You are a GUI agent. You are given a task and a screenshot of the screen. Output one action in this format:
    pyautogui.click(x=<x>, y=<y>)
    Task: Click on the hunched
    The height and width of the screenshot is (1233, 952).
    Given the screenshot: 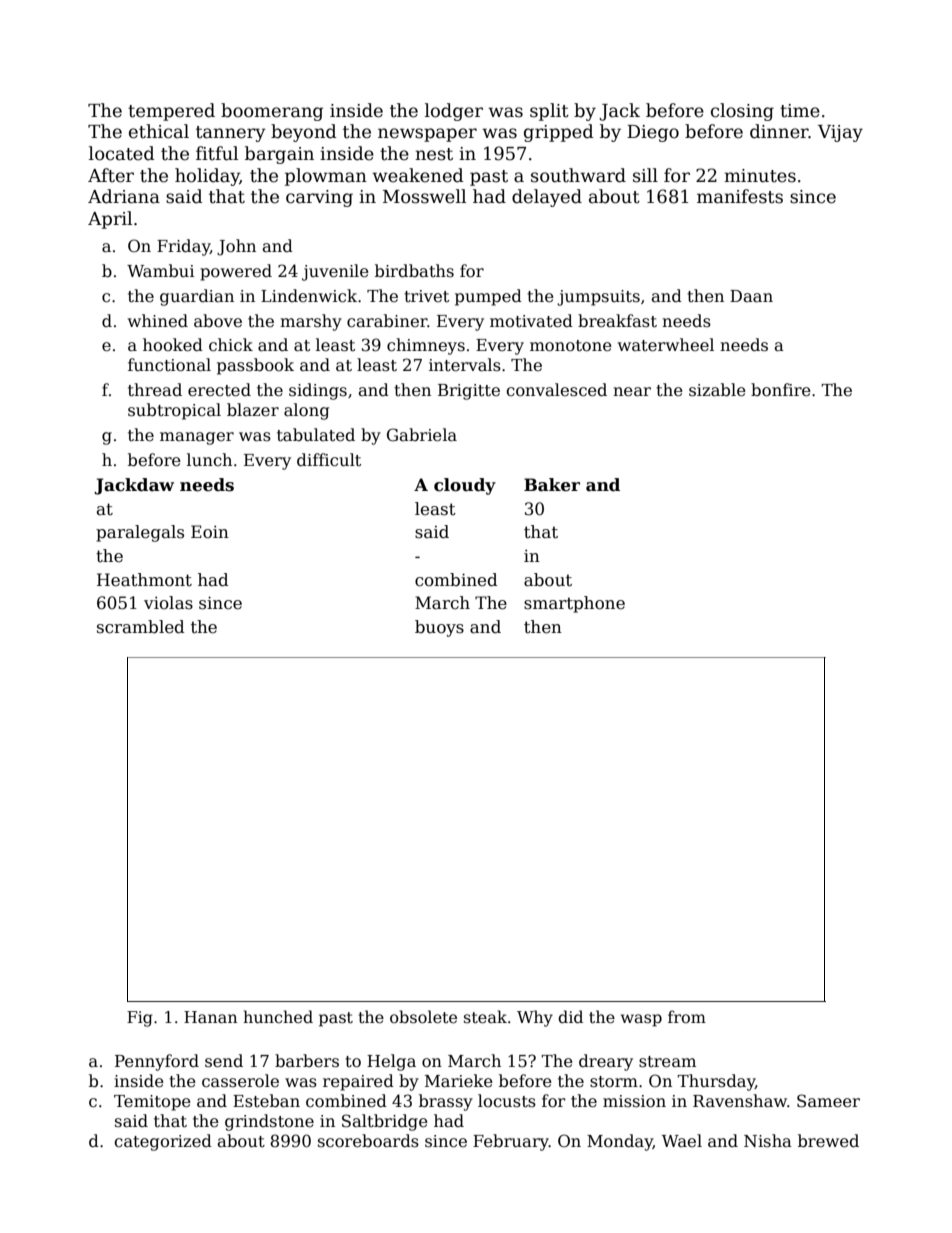 What is the action you would take?
    pyautogui.click(x=278, y=1016)
